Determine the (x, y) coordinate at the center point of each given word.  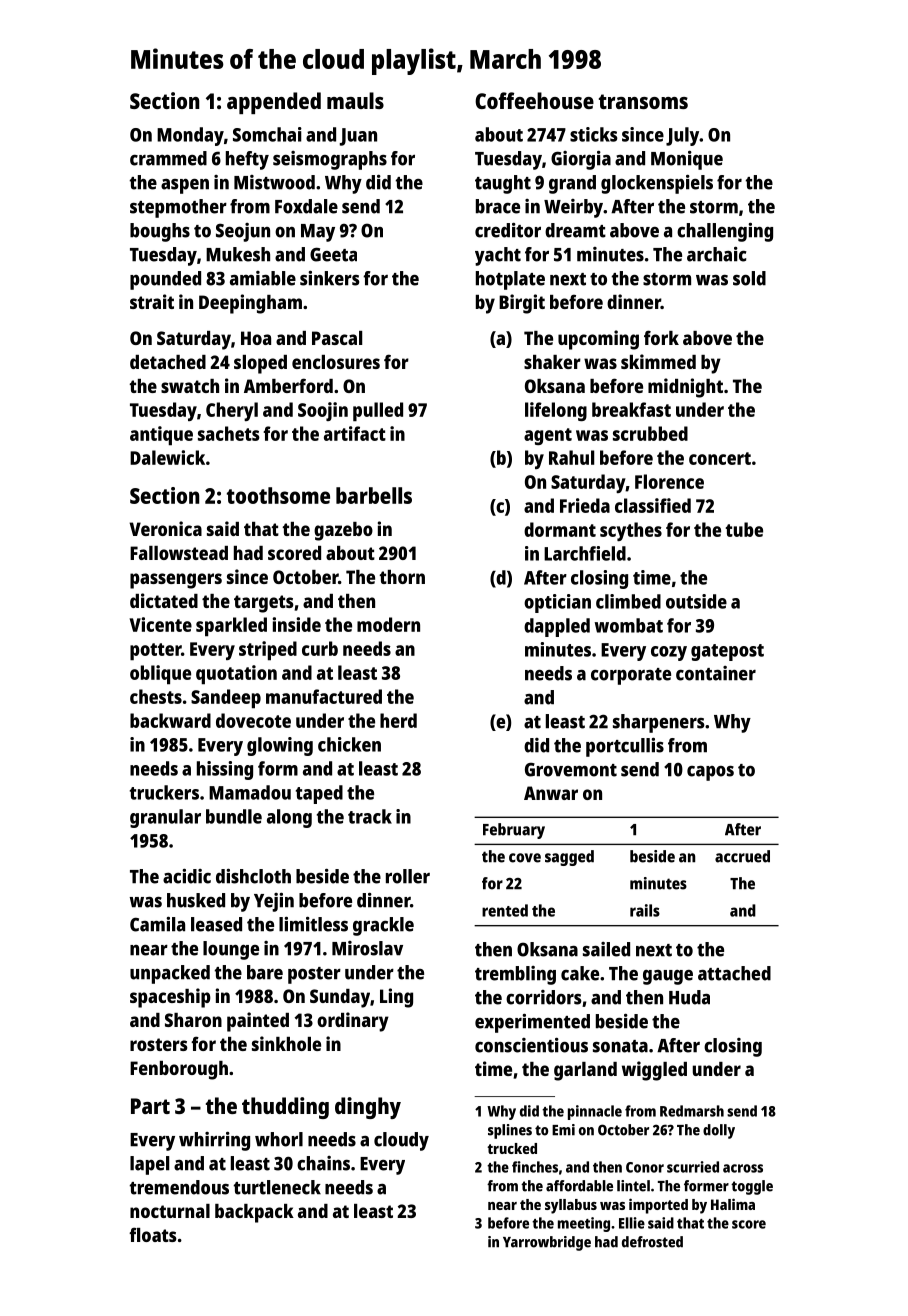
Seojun (243, 232)
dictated (164, 600)
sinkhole (286, 1043)
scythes (631, 531)
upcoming (598, 340)
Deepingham (250, 304)
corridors (543, 997)
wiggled (654, 1071)
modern (388, 624)
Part (150, 1106)
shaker (552, 362)
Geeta (333, 254)
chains (323, 1163)
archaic (717, 254)
